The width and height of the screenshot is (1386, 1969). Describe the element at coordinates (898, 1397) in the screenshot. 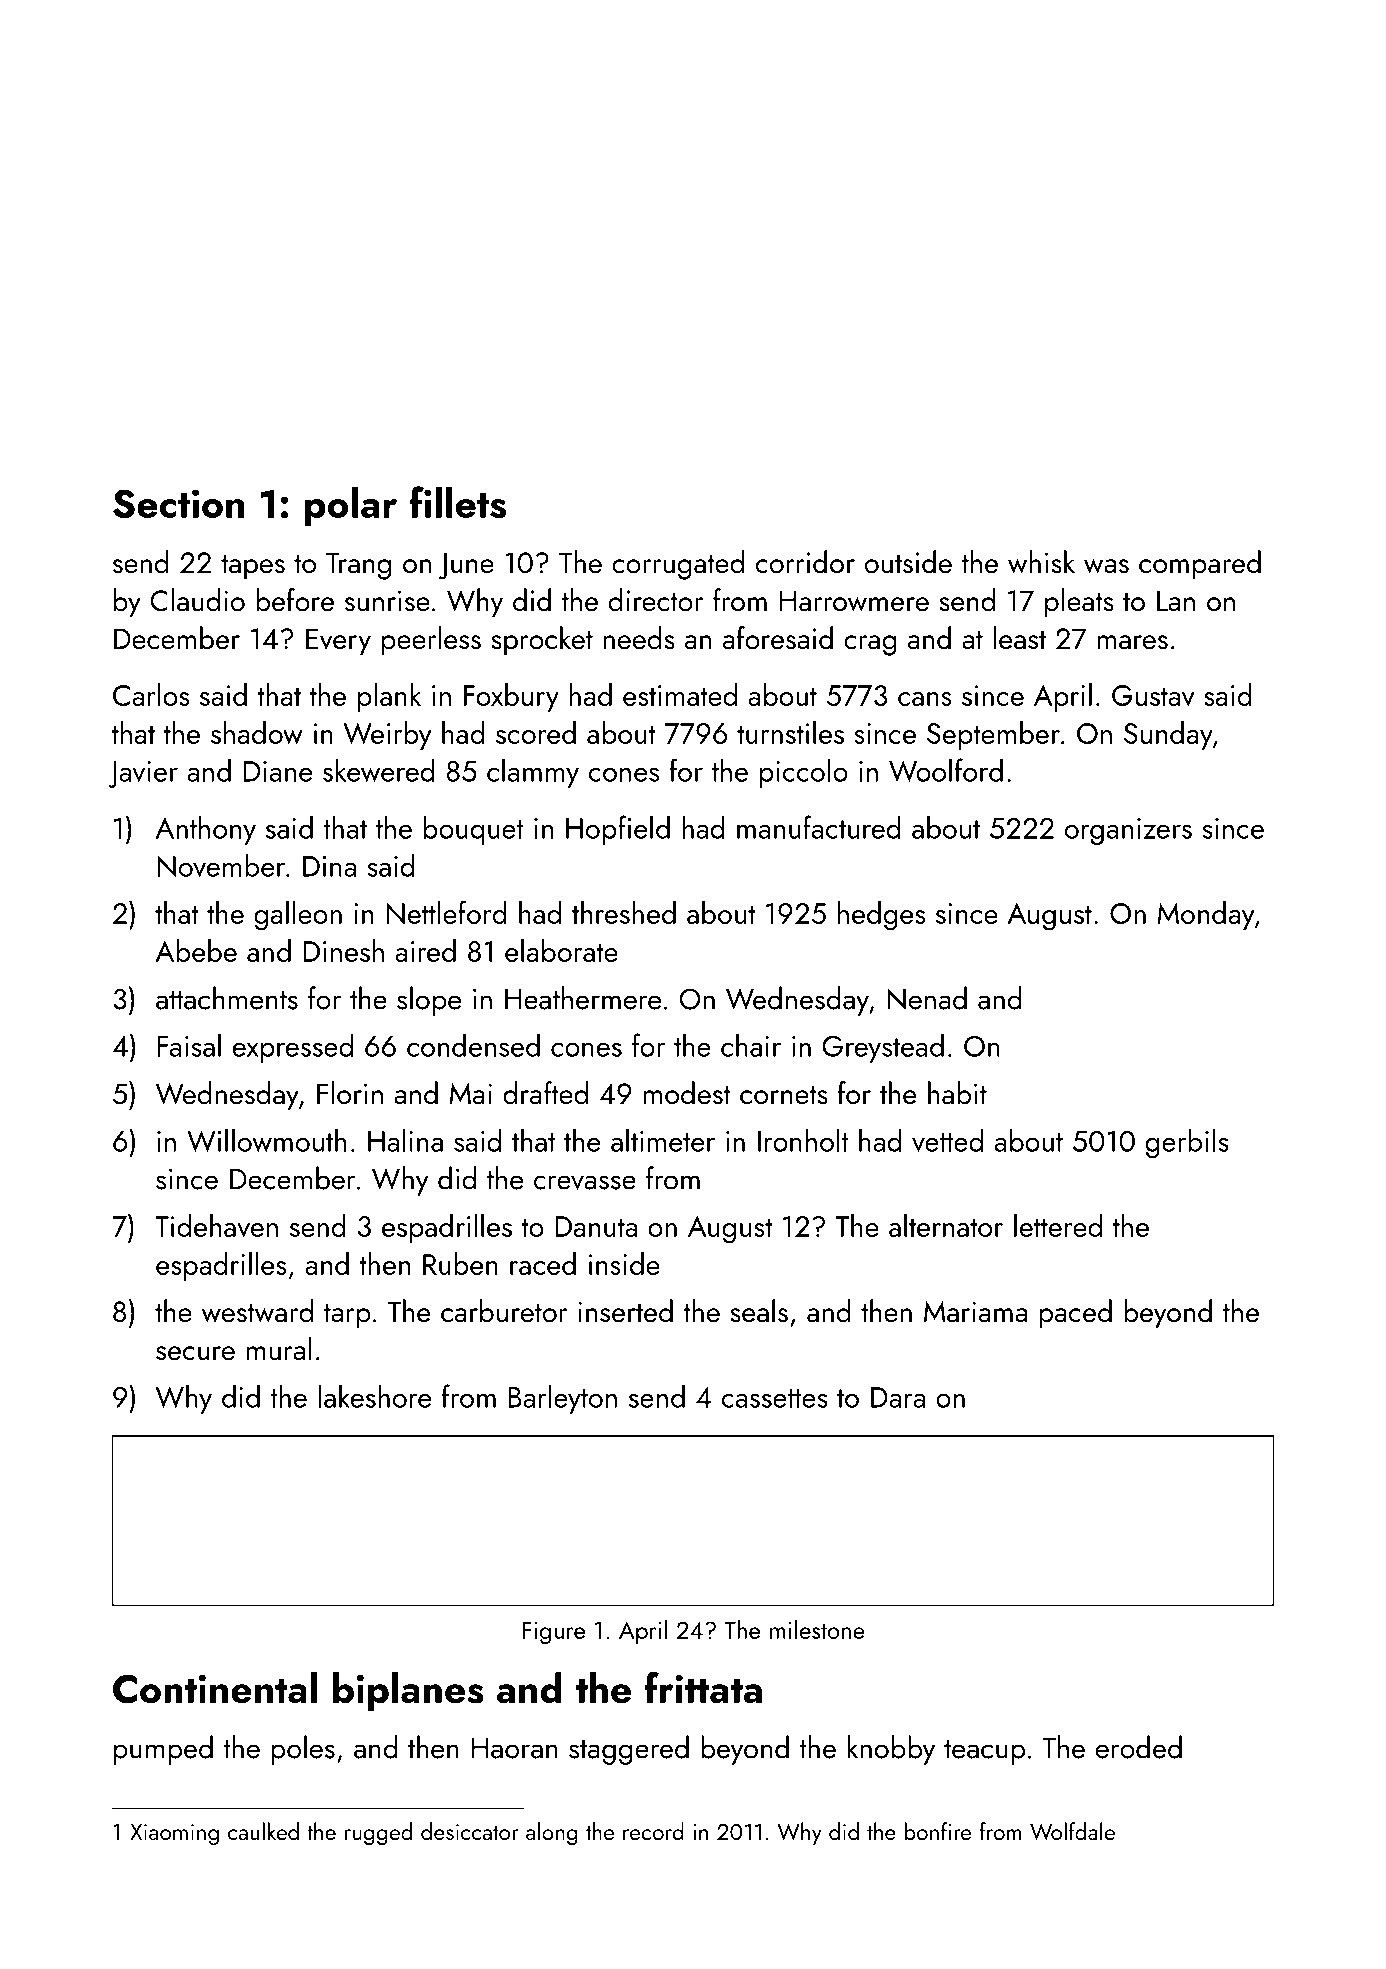

I see `Dara` at that location.
